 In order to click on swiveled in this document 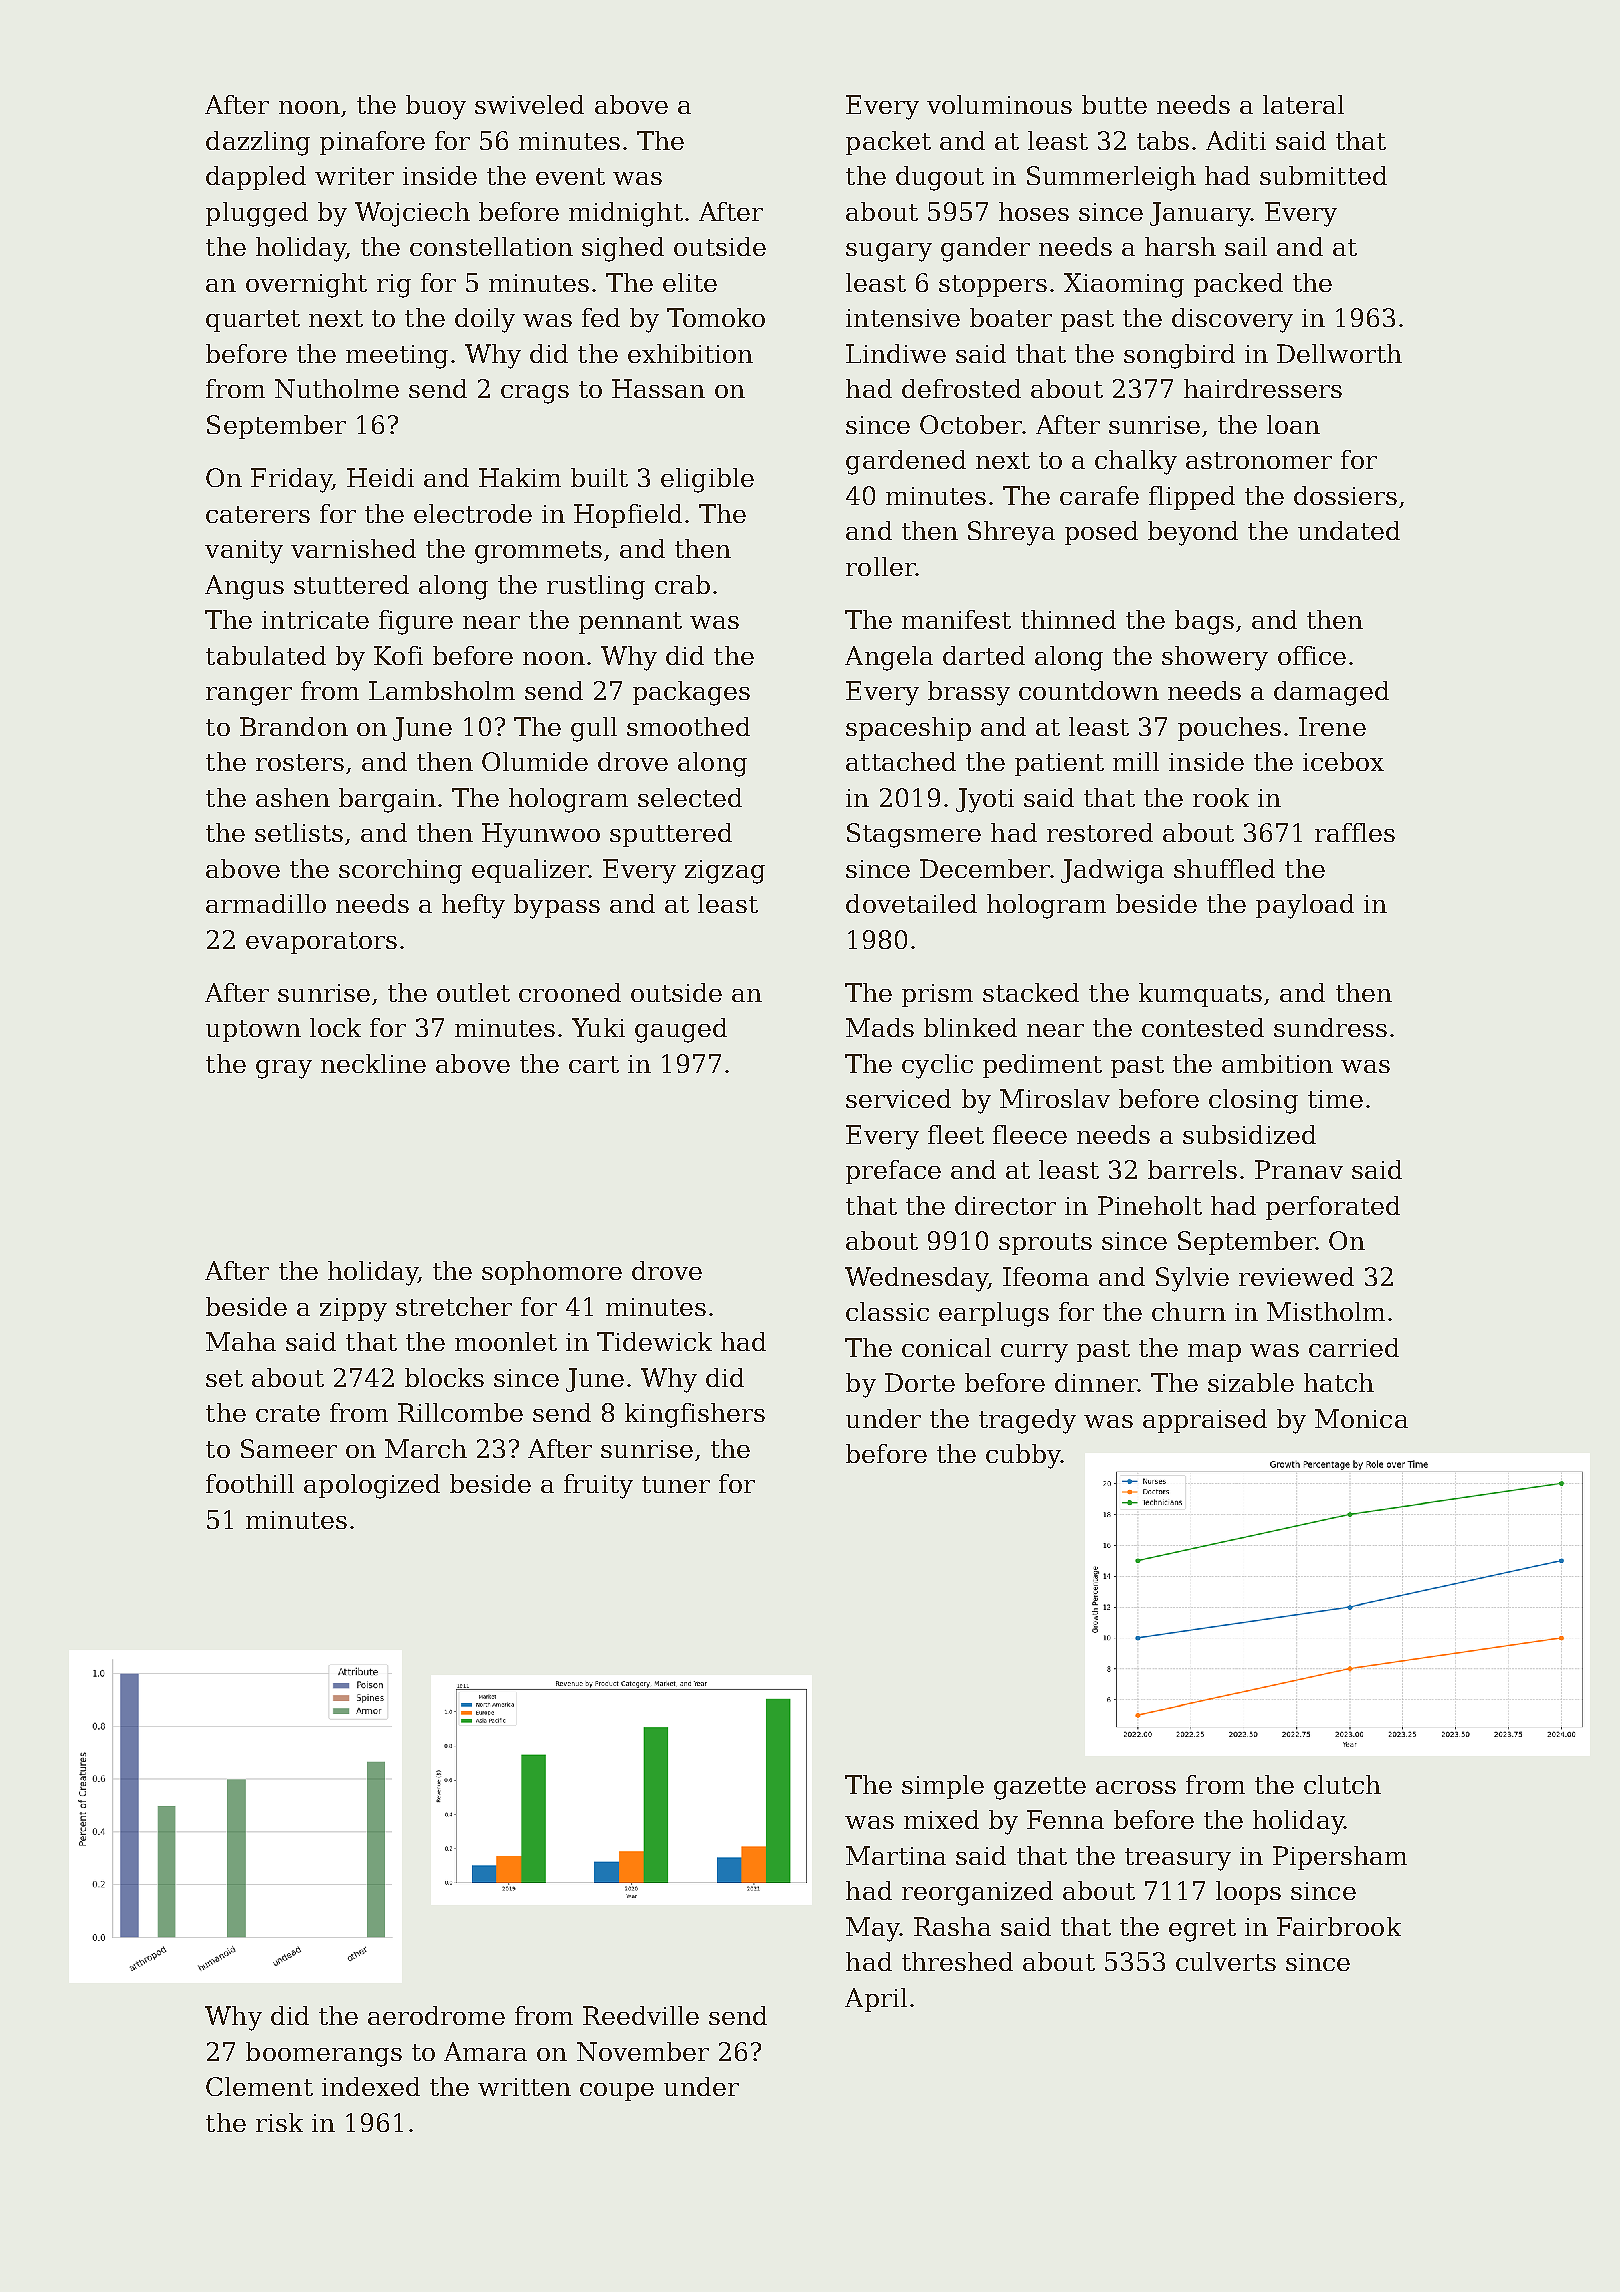, I will do `click(529, 104)`.
